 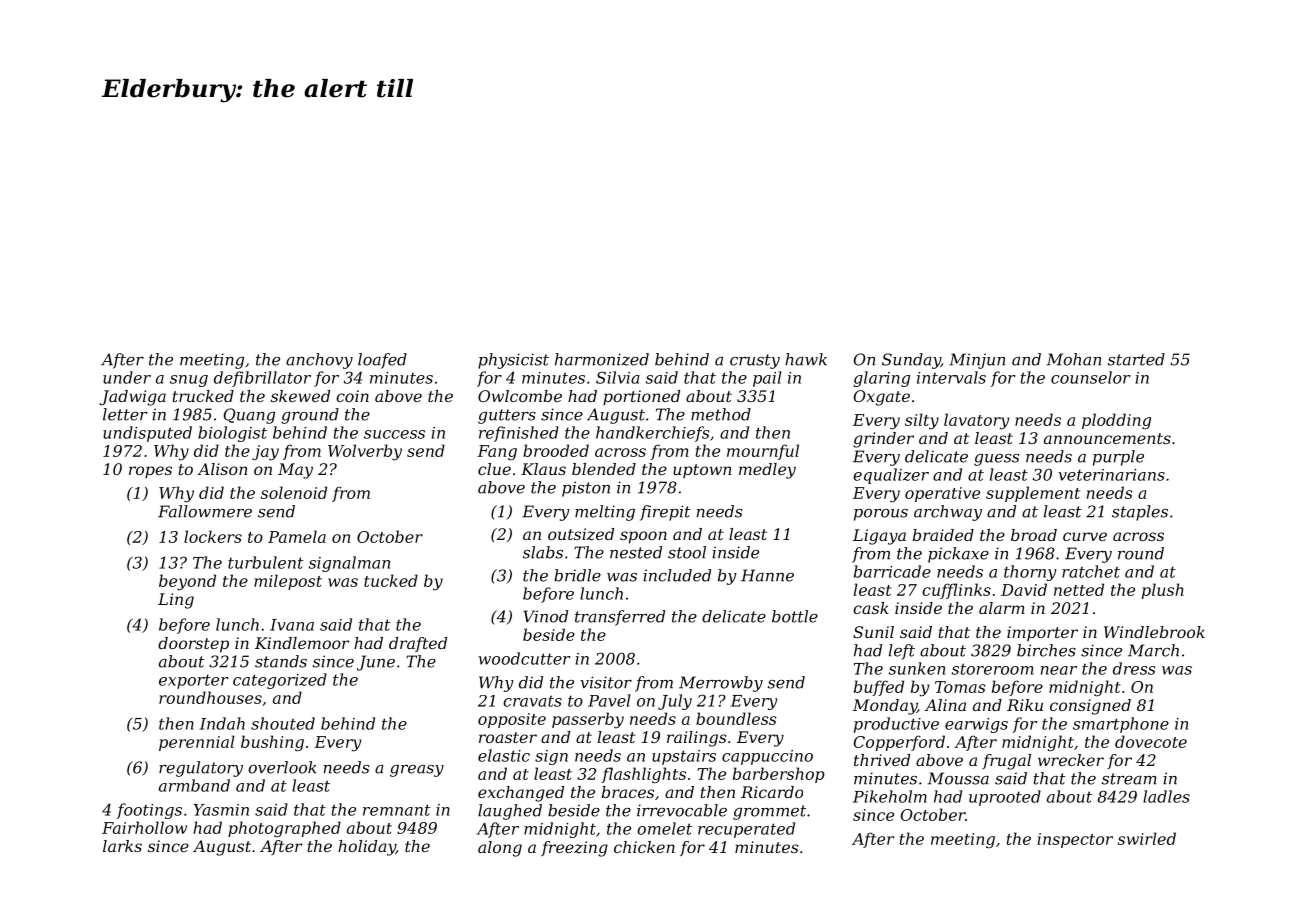 I want to click on larks, so click(x=122, y=846).
